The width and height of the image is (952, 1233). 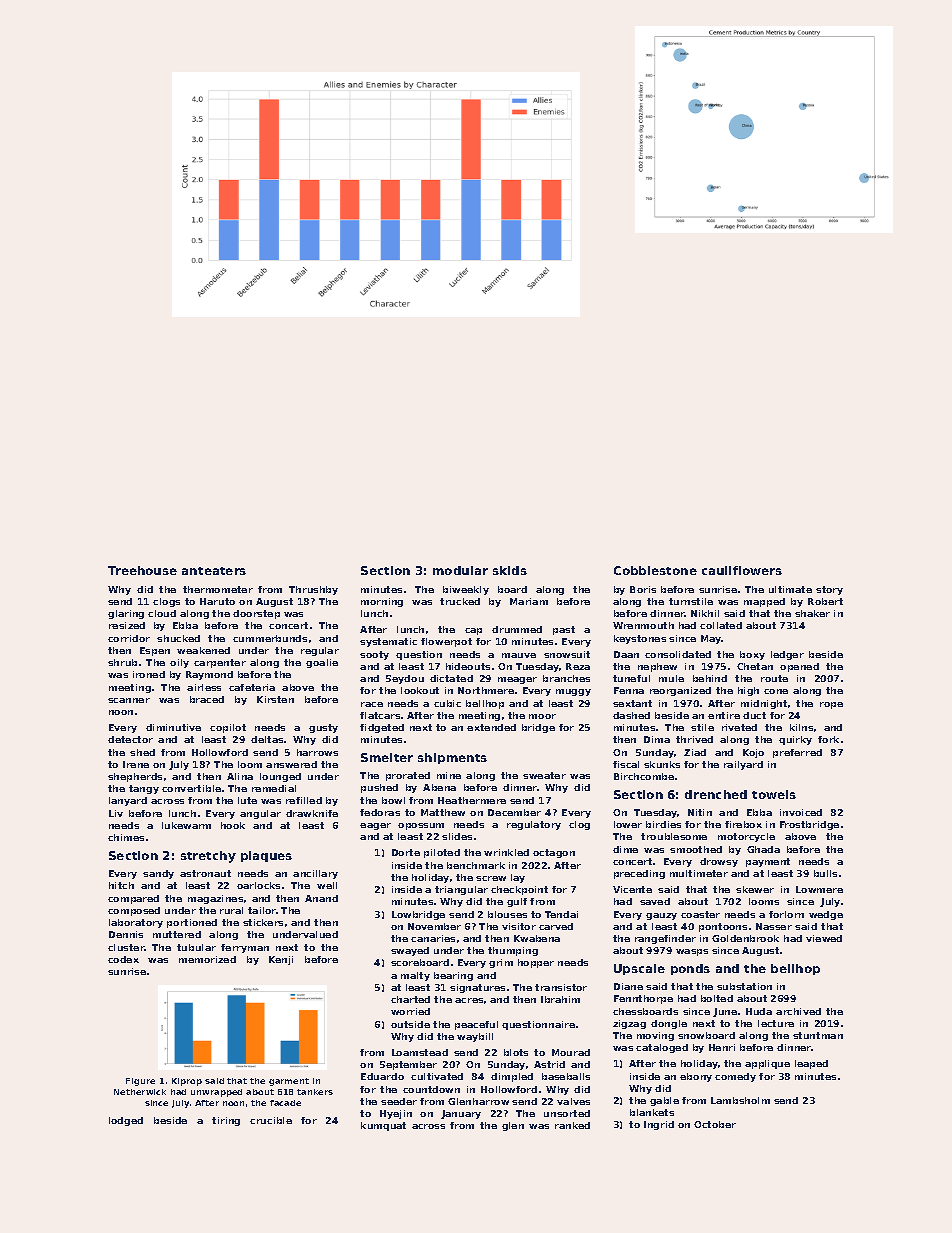 What do you see at coordinates (129, 700) in the image?
I see `scanner` at bounding box center [129, 700].
